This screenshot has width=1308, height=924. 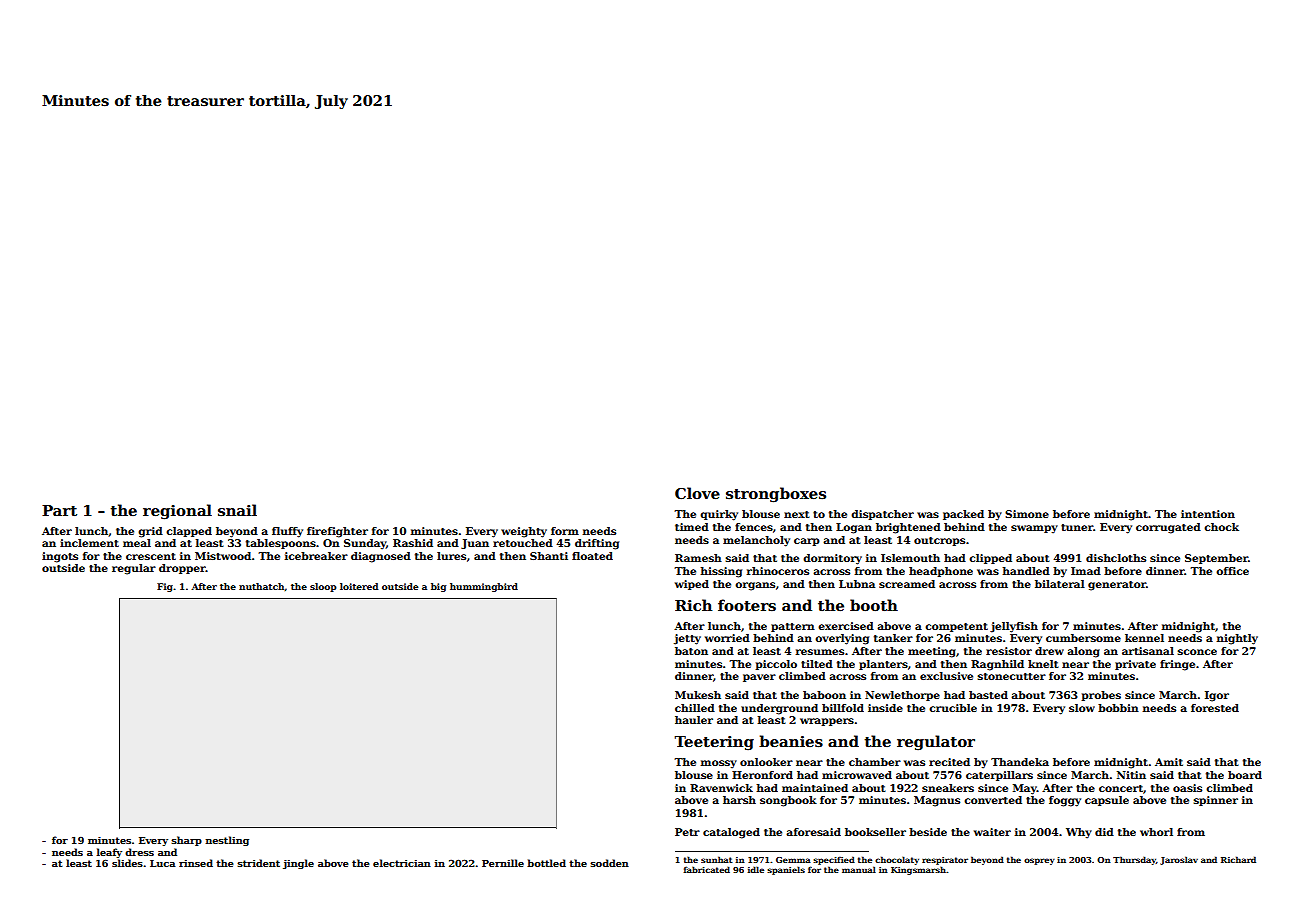 What do you see at coordinates (546, 863) in the screenshot?
I see `bottled` at bounding box center [546, 863].
